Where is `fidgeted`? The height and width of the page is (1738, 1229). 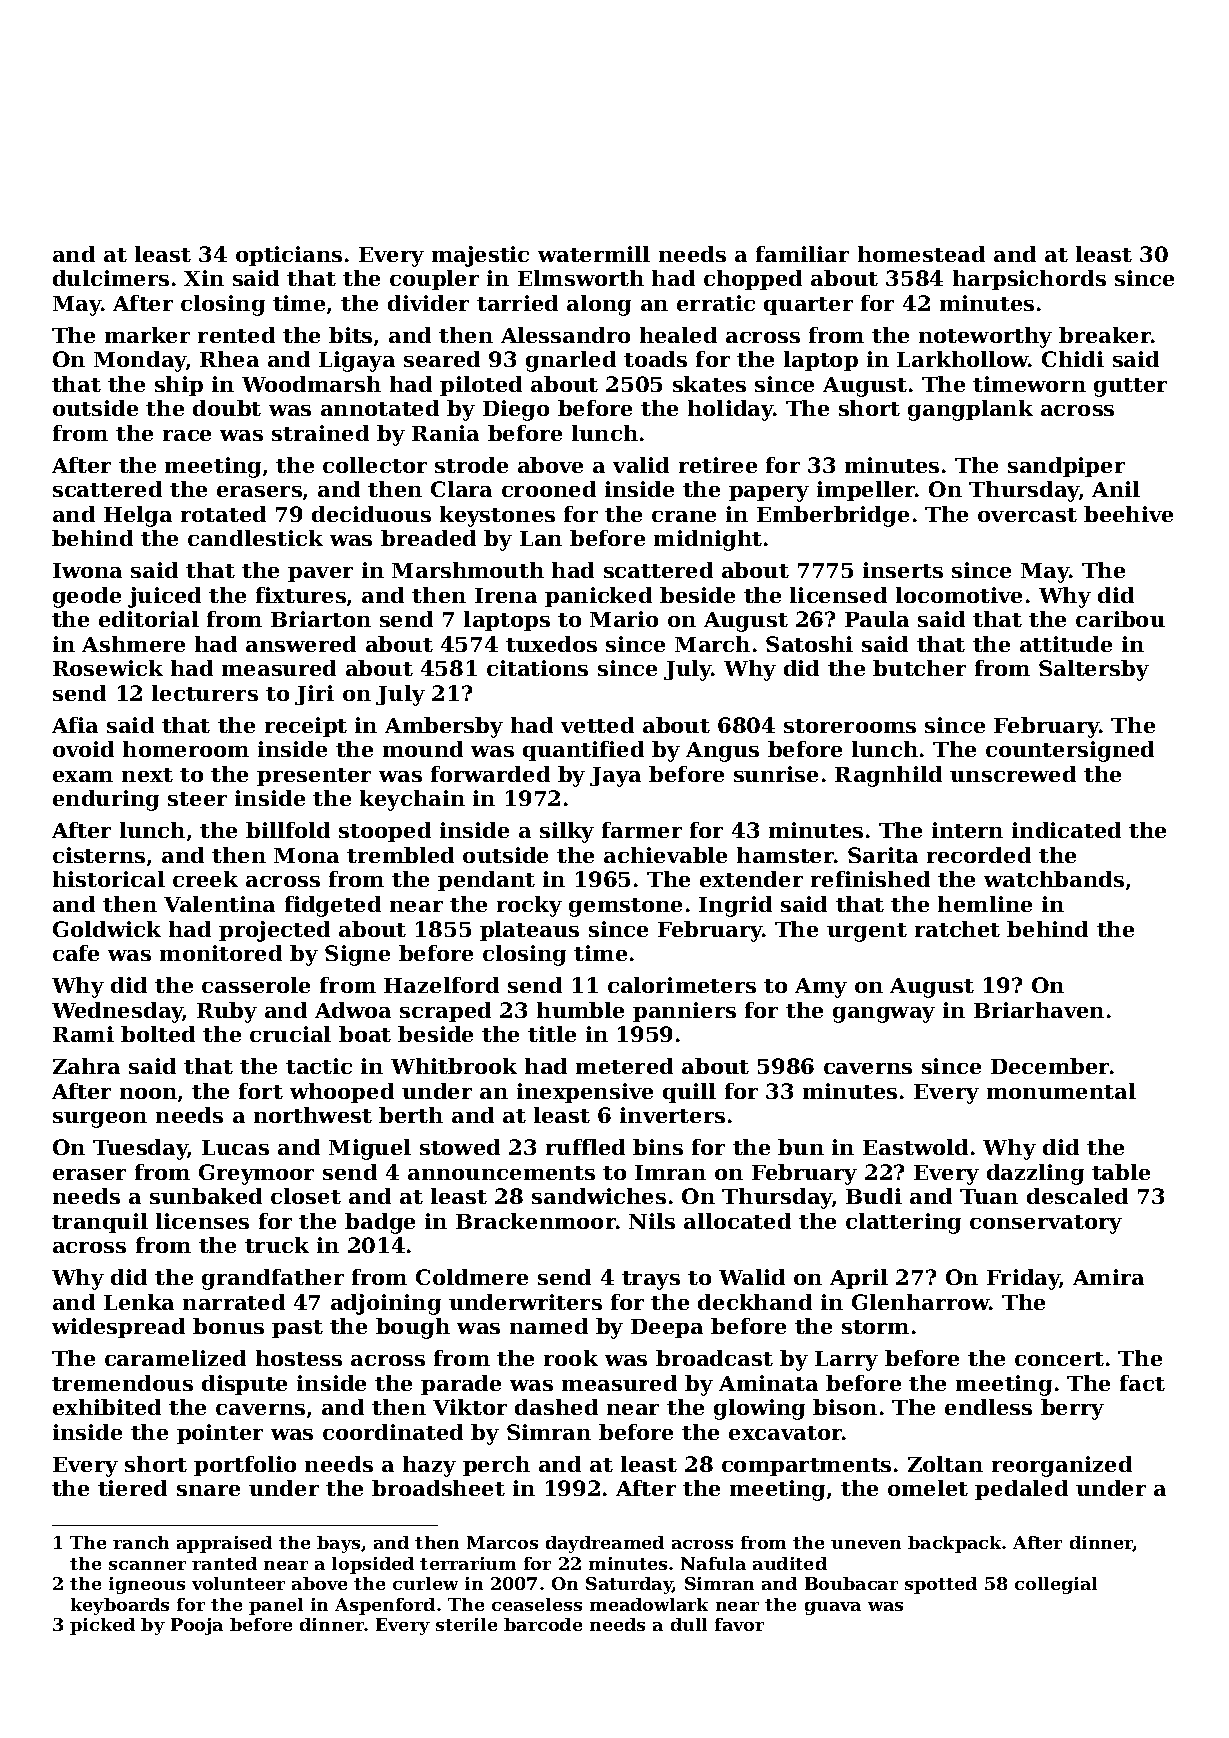
fidgeted is located at coordinates (333, 906).
